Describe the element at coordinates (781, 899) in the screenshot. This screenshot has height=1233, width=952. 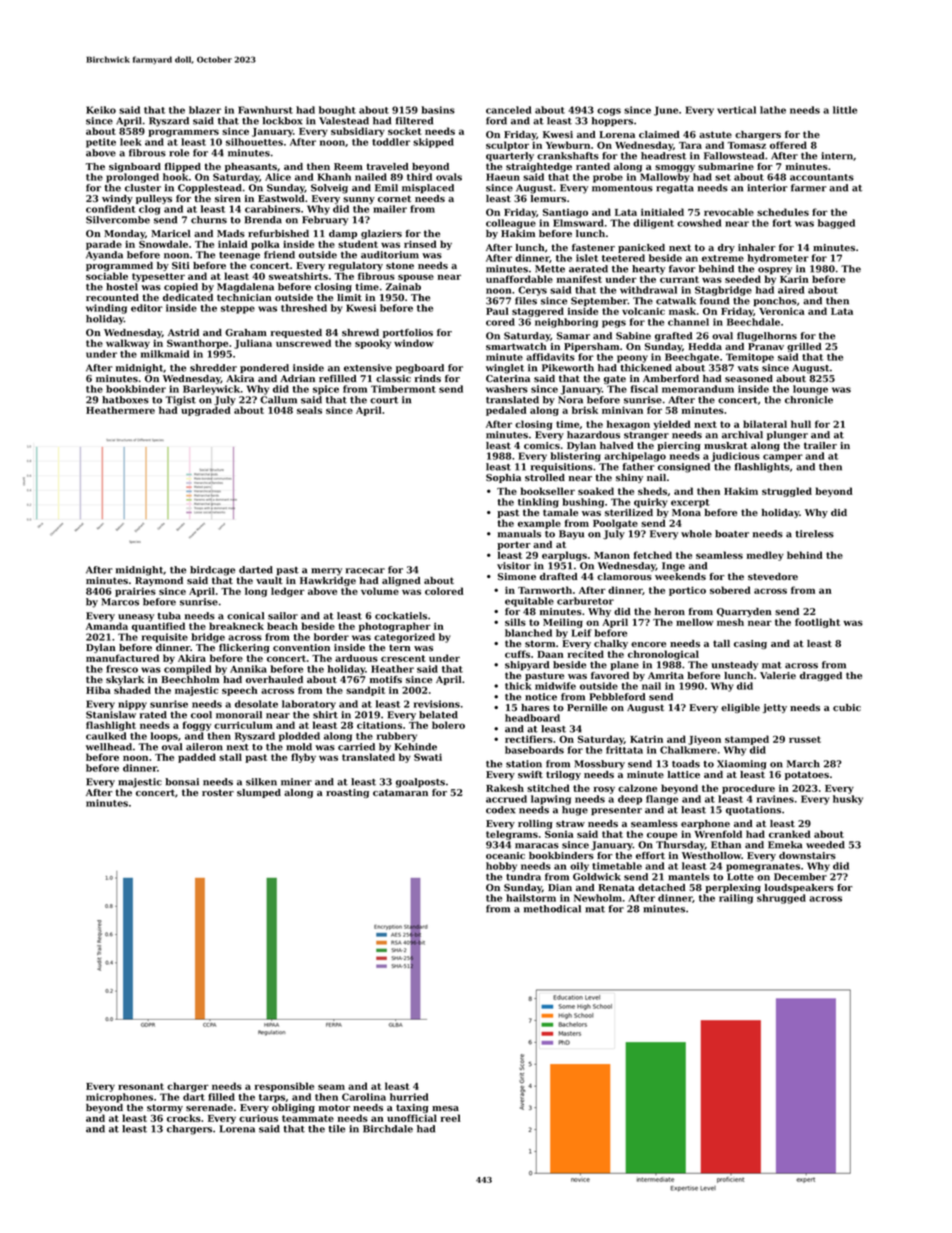
I see `shrugged` at that location.
